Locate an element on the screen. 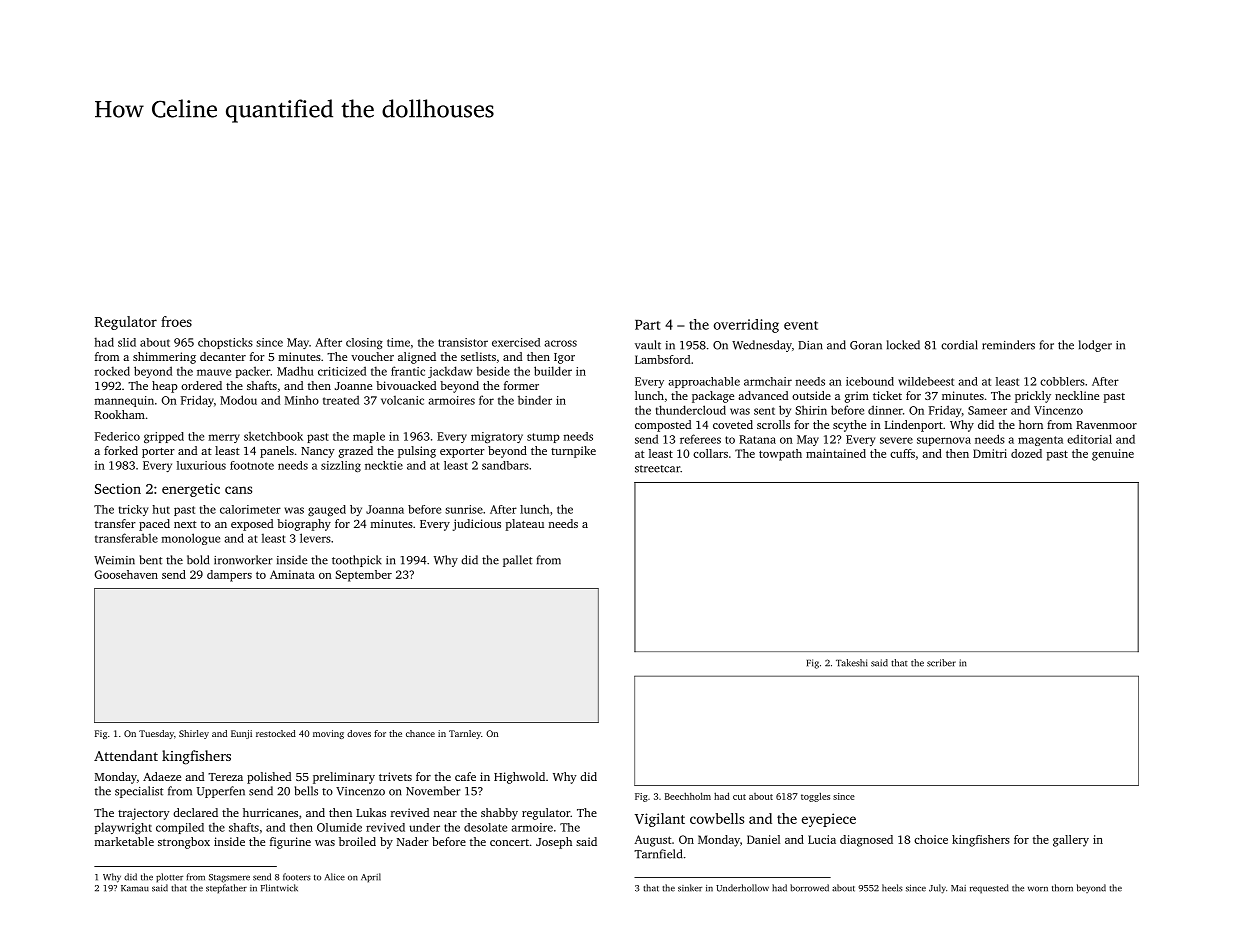  declared is located at coordinates (195, 812).
